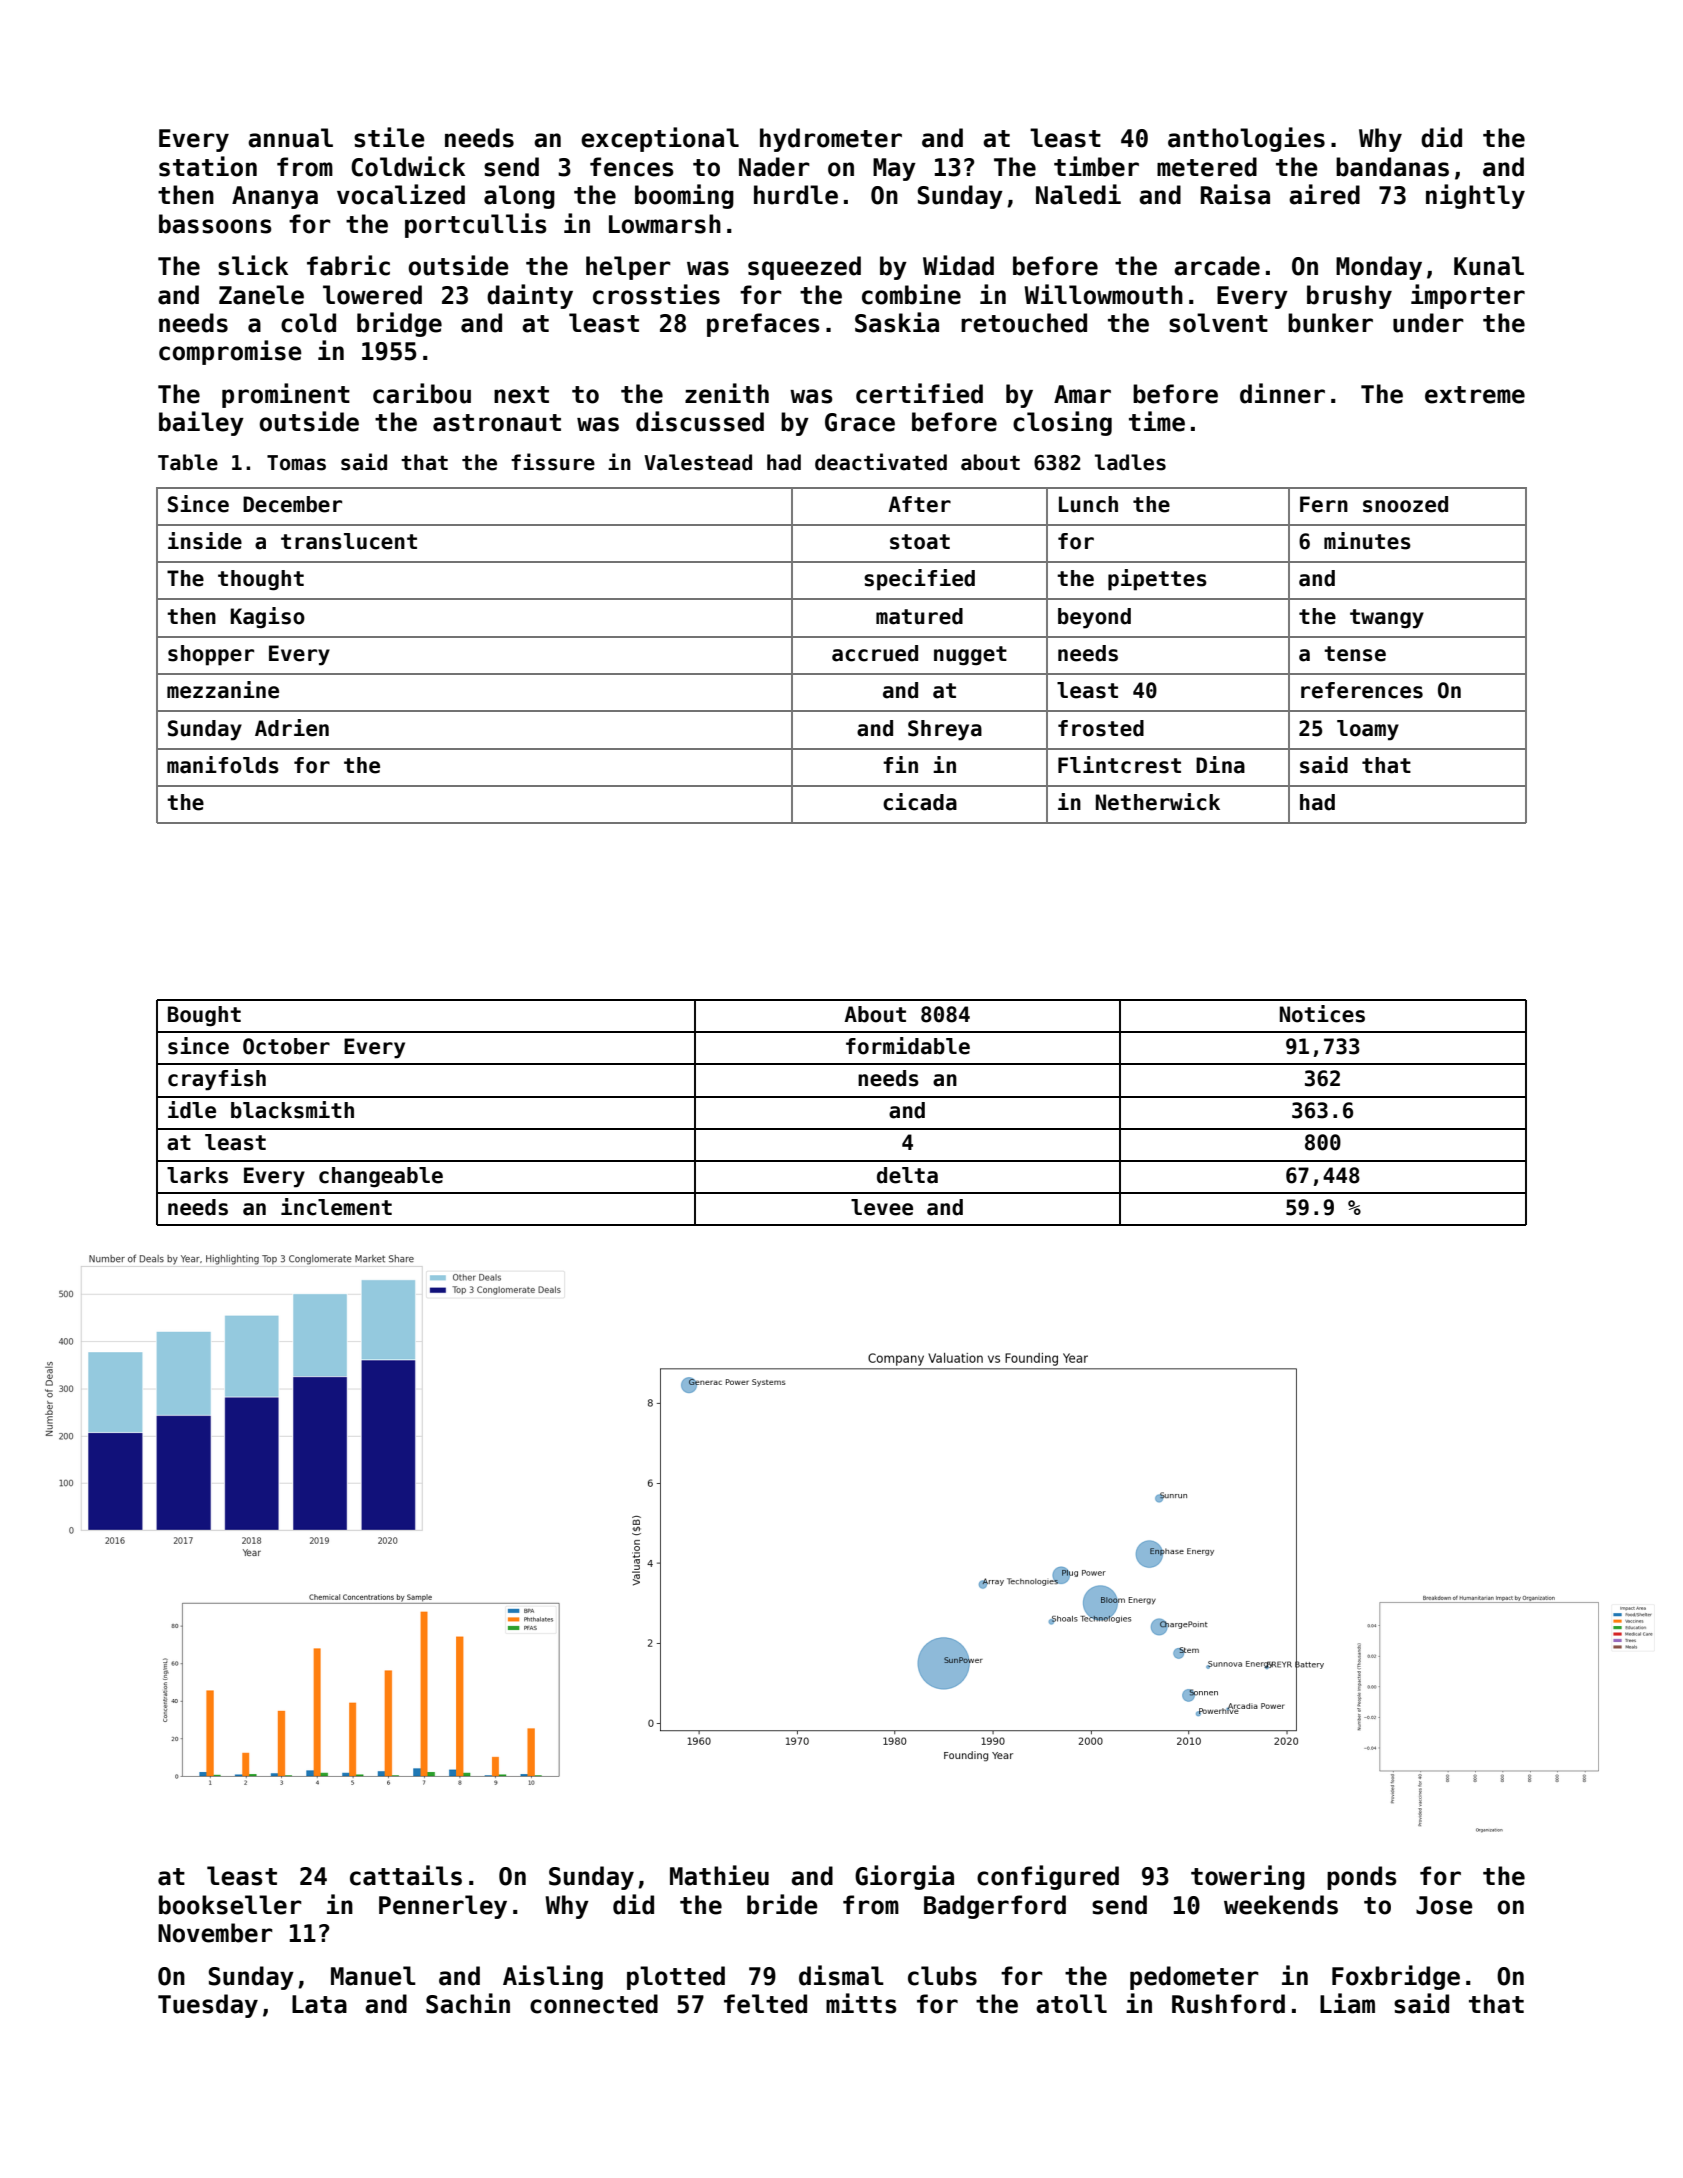 Image resolution: width=1683 pixels, height=2178 pixels. What do you see at coordinates (875, 653) in the screenshot?
I see `accrued` at bounding box center [875, 653].
